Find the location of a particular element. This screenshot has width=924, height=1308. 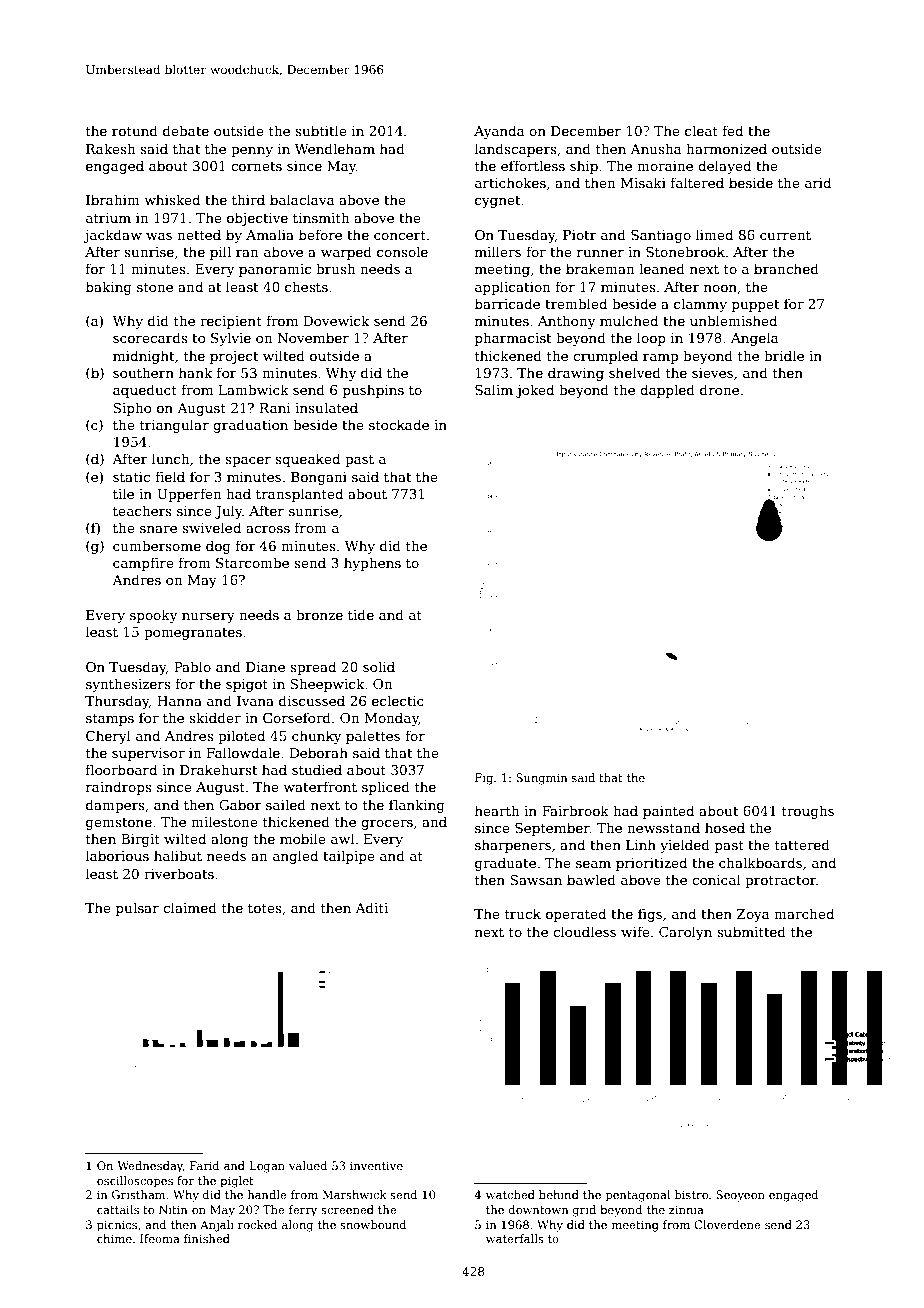

Linh is located at coordinates (641, 844).
